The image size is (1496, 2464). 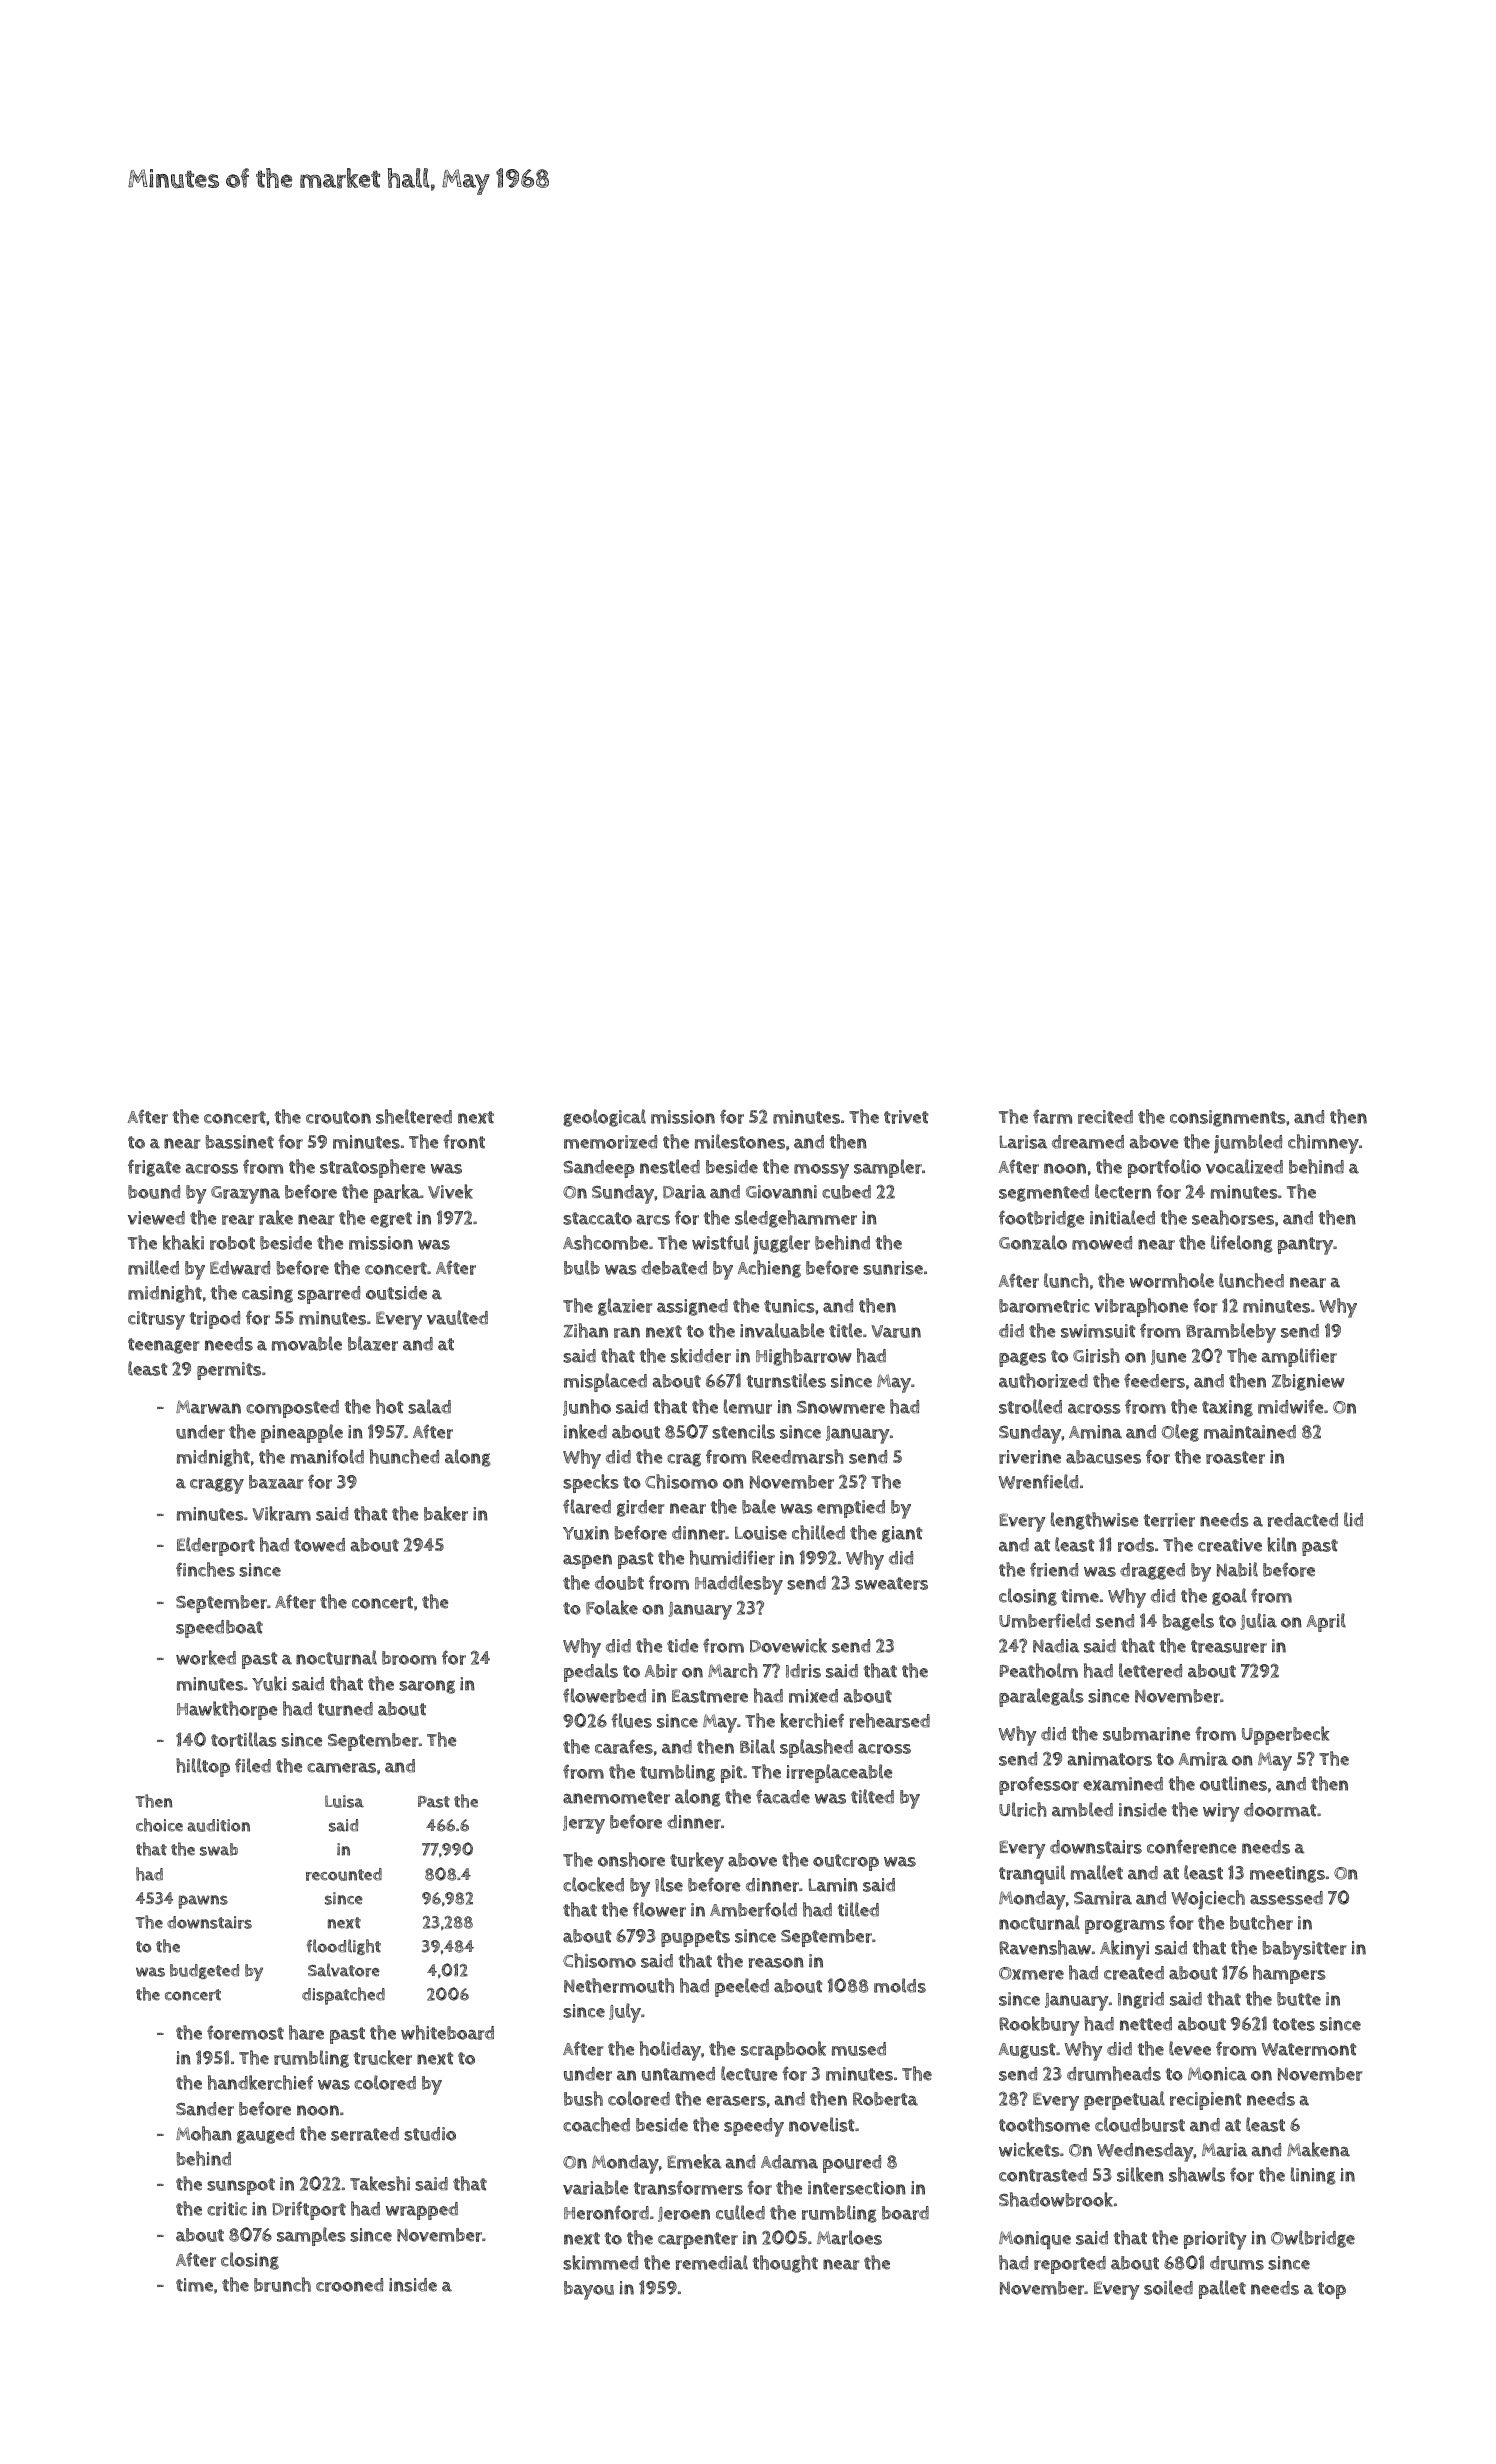 What do you see at coordinates (701, 1355) in the document?
I see `skidder` at bounding box center [701, 1355].
